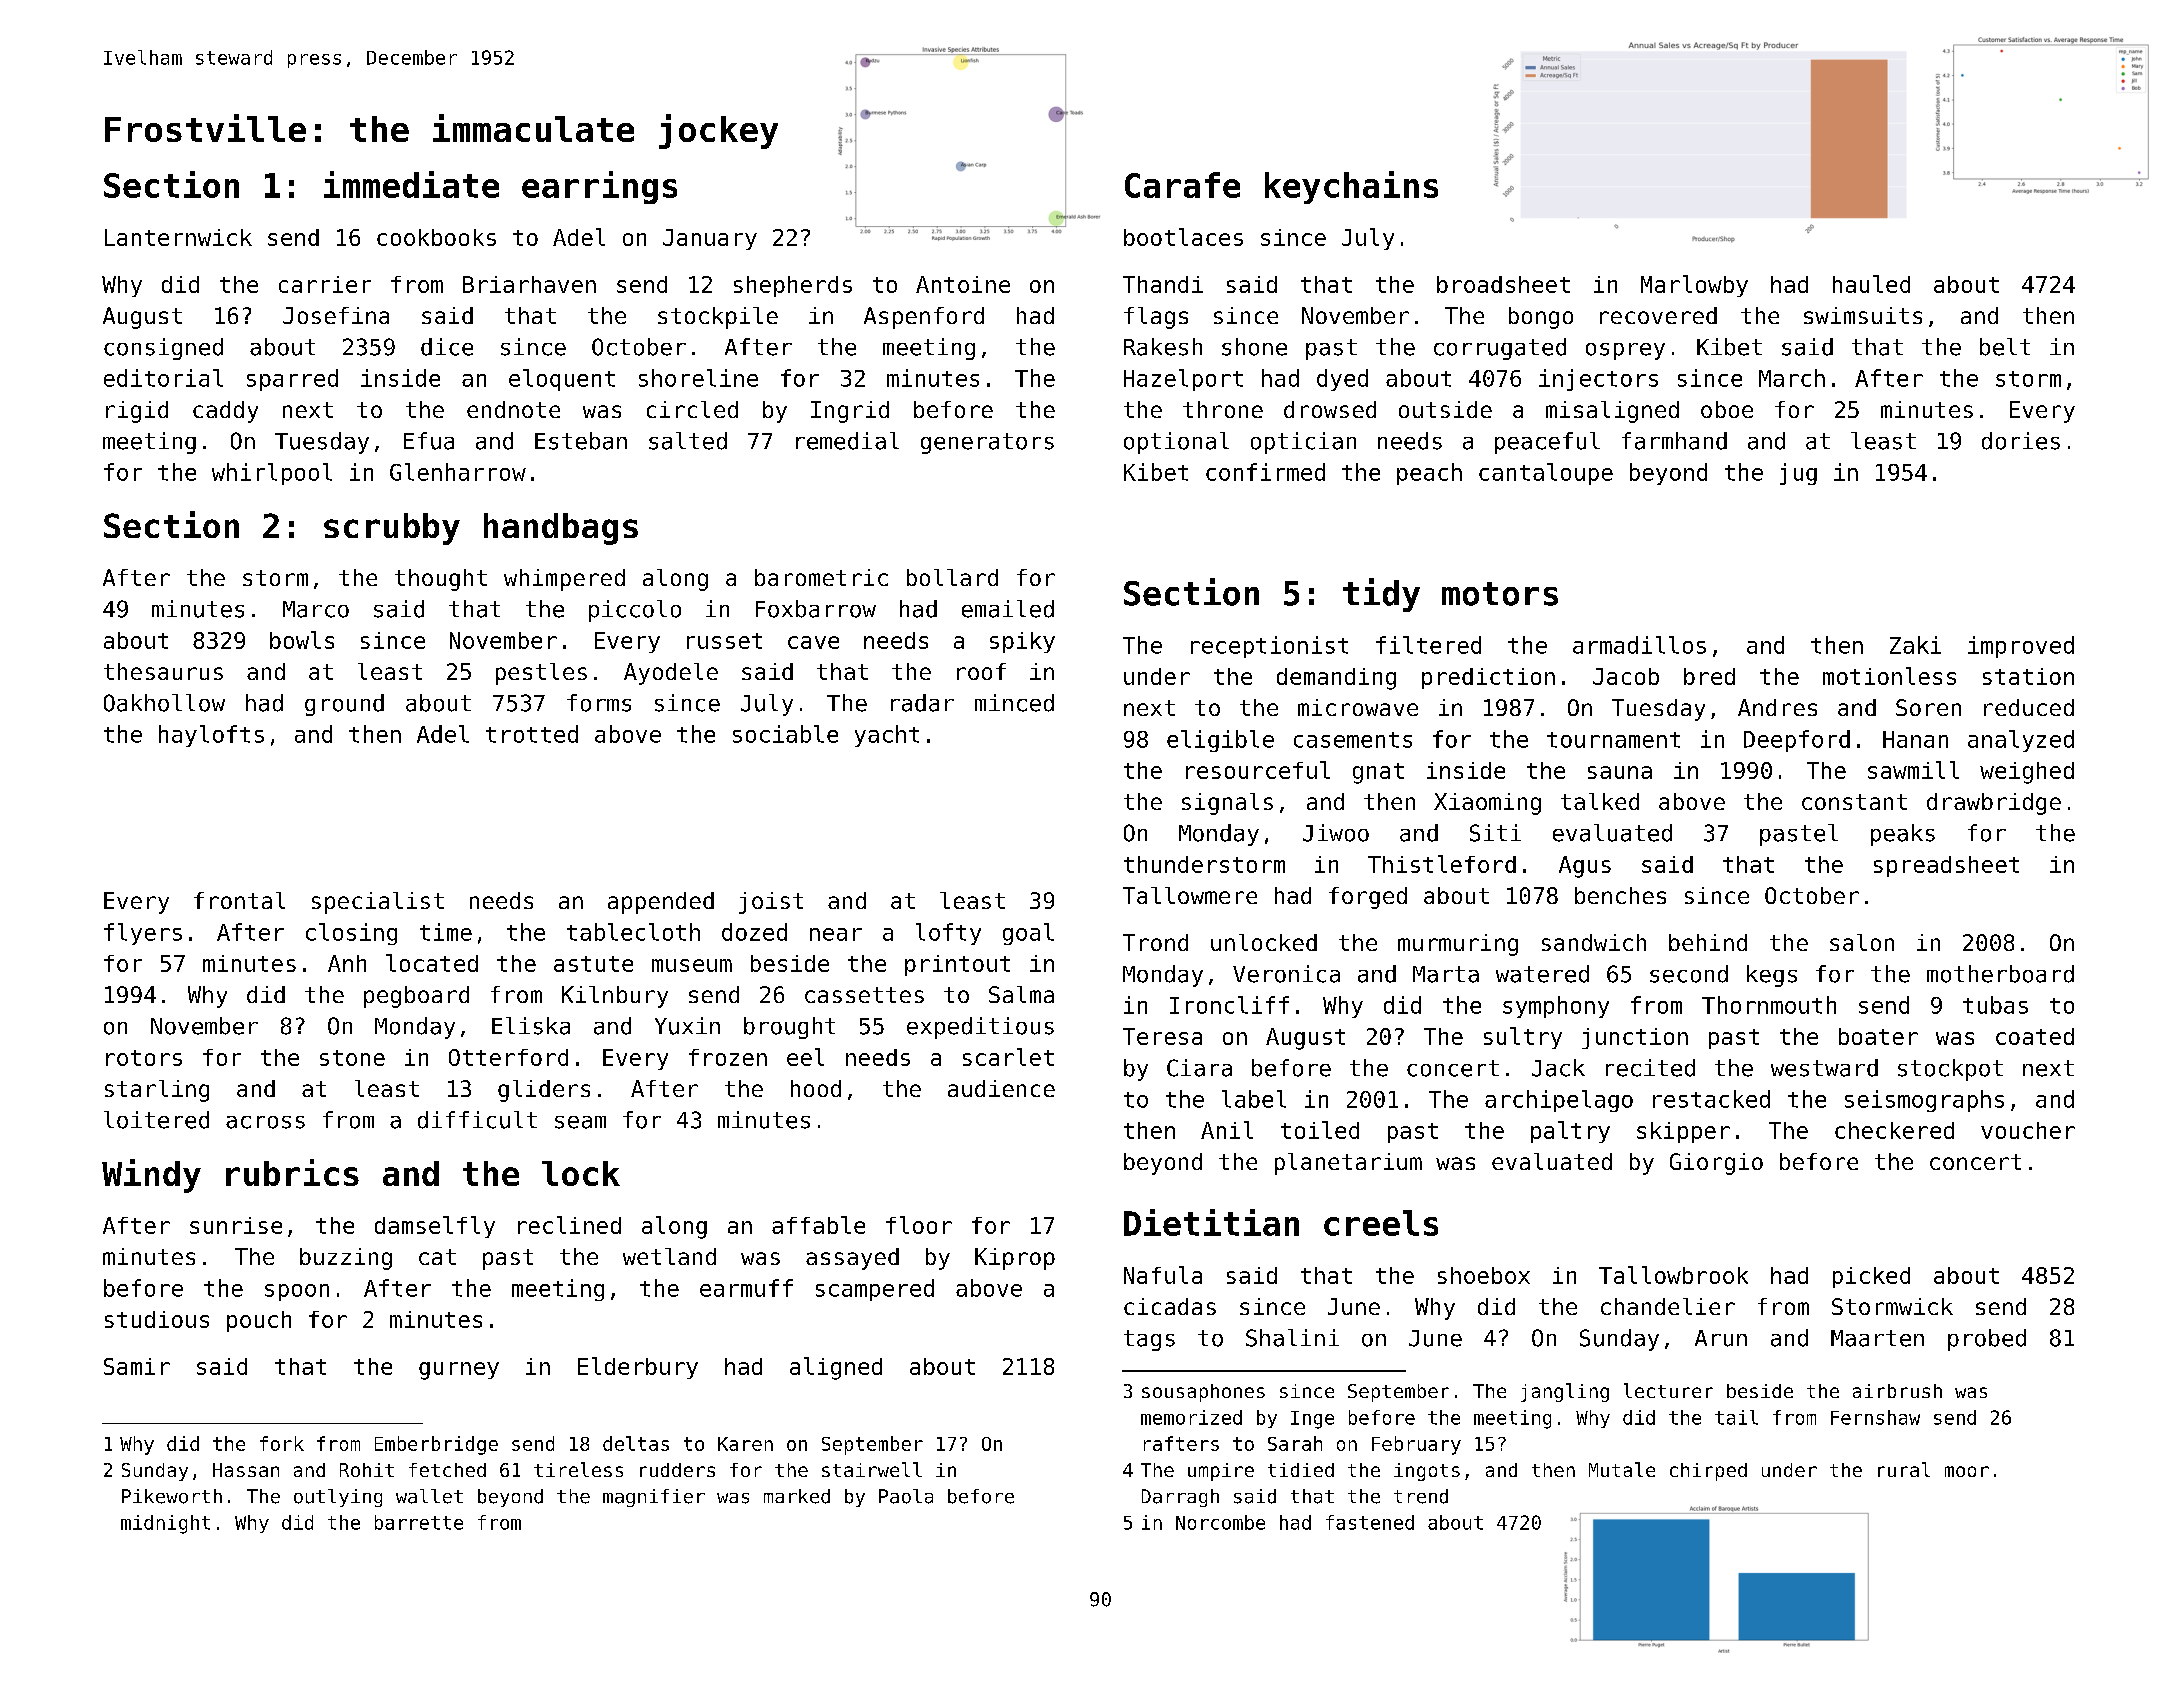  Describe the element at coordinates (1351, 187) in the screenshot. I see `keychains` at that location.
